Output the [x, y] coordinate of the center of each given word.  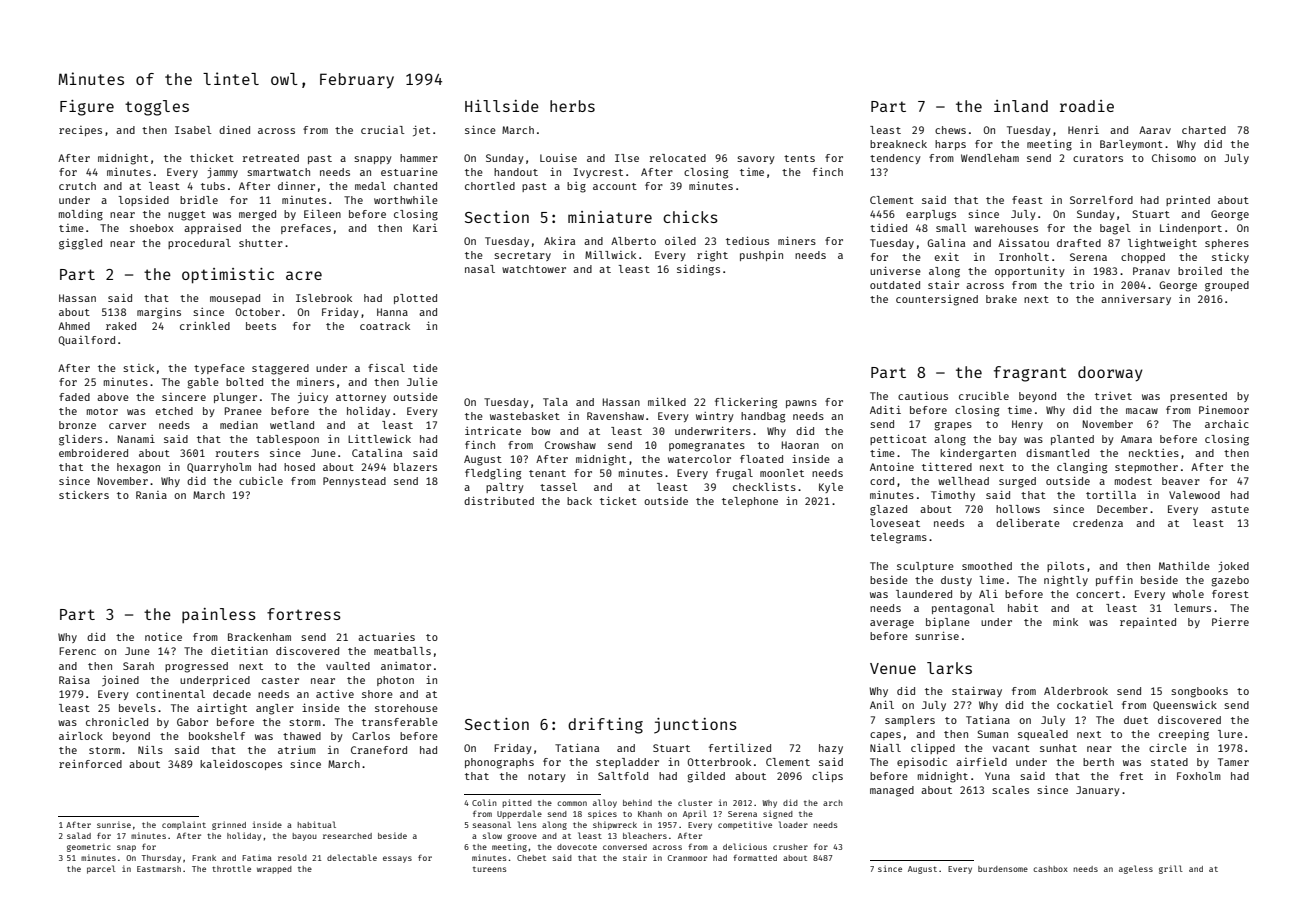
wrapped [274, 870]
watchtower [534, 269]
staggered [280, 369]
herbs [572, 106]
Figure [87, 108]
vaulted [348, 666]
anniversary [1136, 299]
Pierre [1230, 621]
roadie [1087, 106]
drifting [605, 726]
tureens [489, 869]
